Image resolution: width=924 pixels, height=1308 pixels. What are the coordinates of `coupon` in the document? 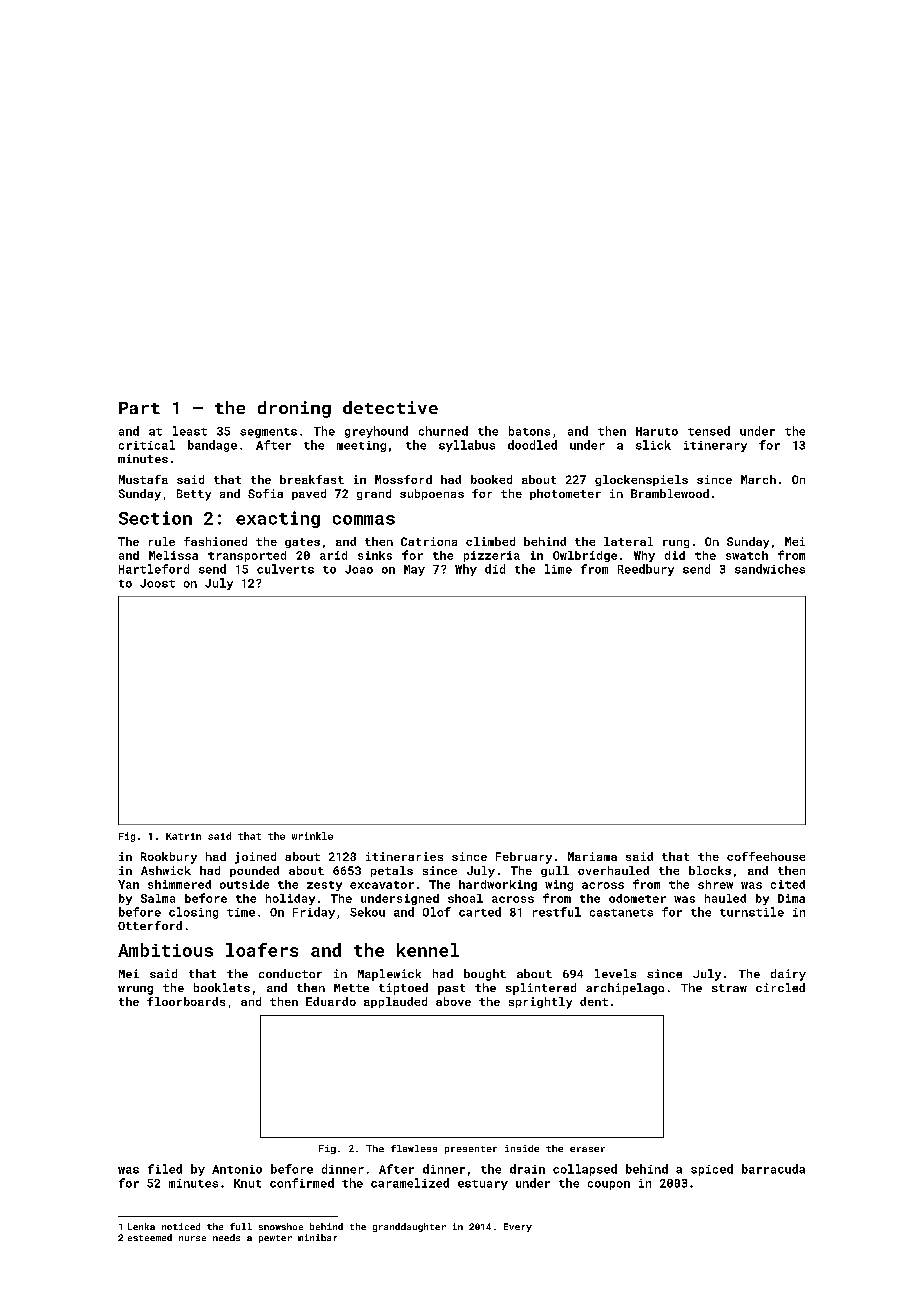 It's located at (609, 1185).
